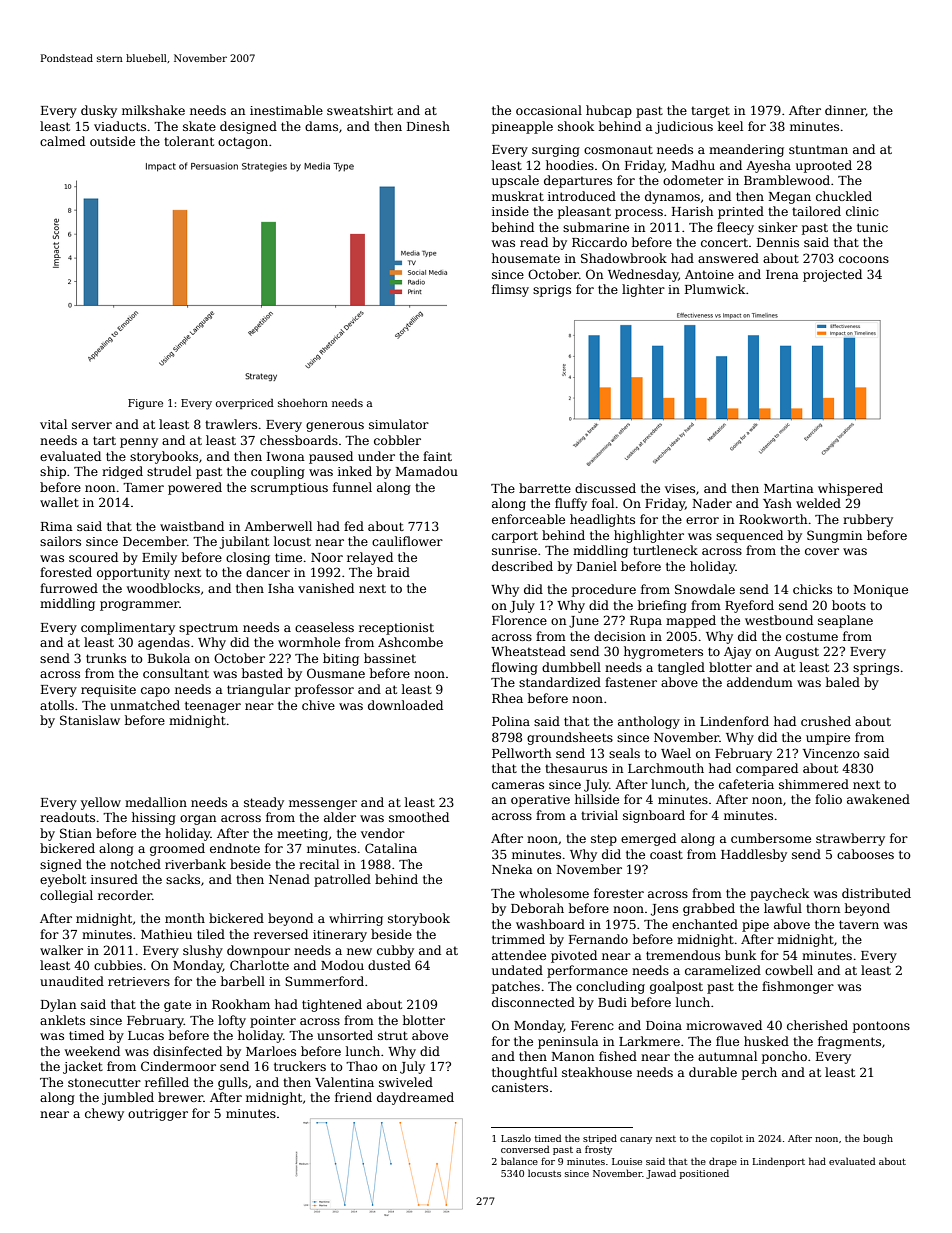 Image resolution: width=952 pixels, height=1233 pixels. I want to click on fleecy, so click(735, 228).
